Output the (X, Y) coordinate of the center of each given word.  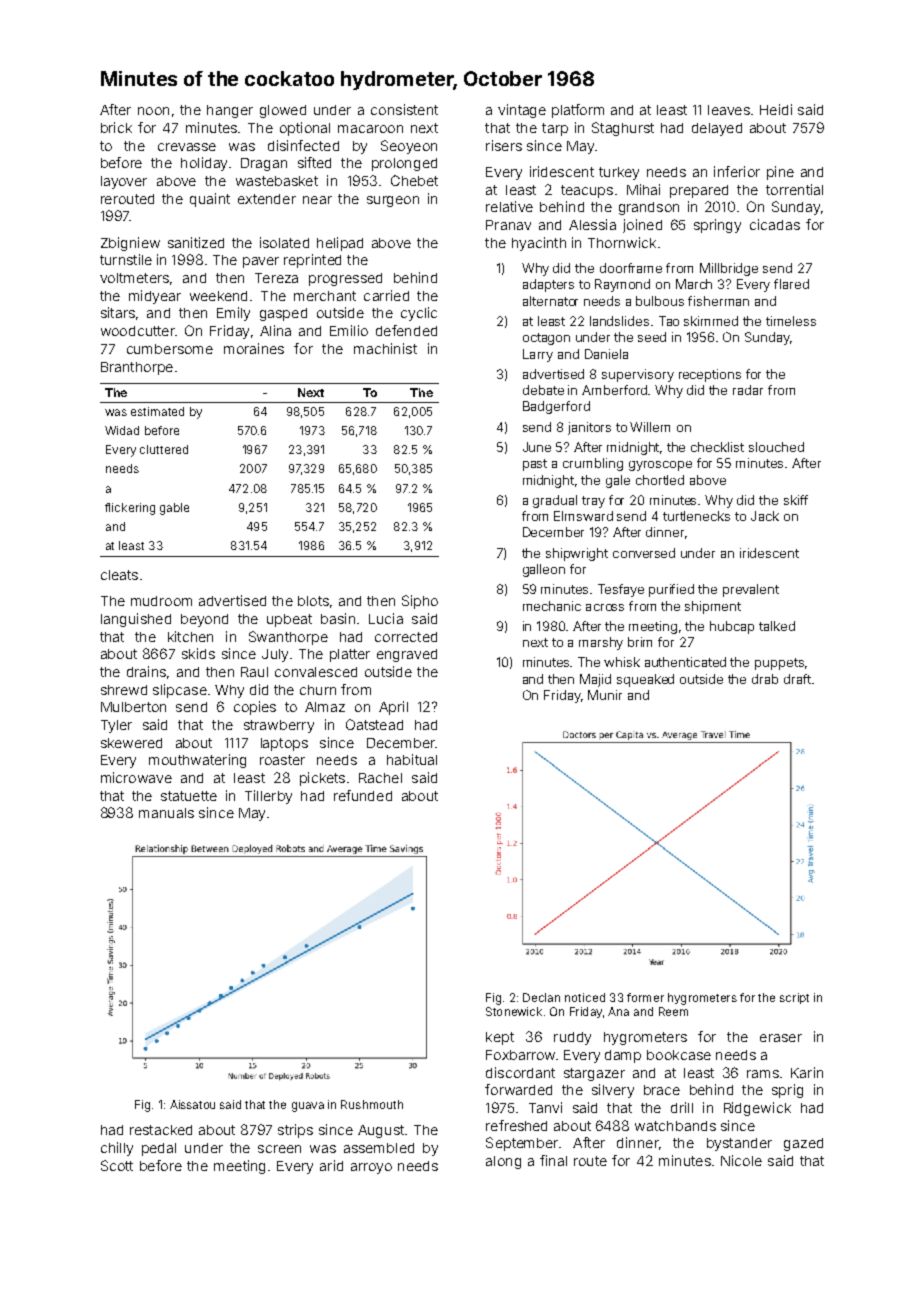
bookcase (679, 1055)
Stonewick (514, 1011)
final (553, 1160)
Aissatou (192, 1104)
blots (313, 601)
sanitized (196, 242)
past (535, 465)
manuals (166, 813)
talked (777, 626)
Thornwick (622, 242)
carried (386, 295)
